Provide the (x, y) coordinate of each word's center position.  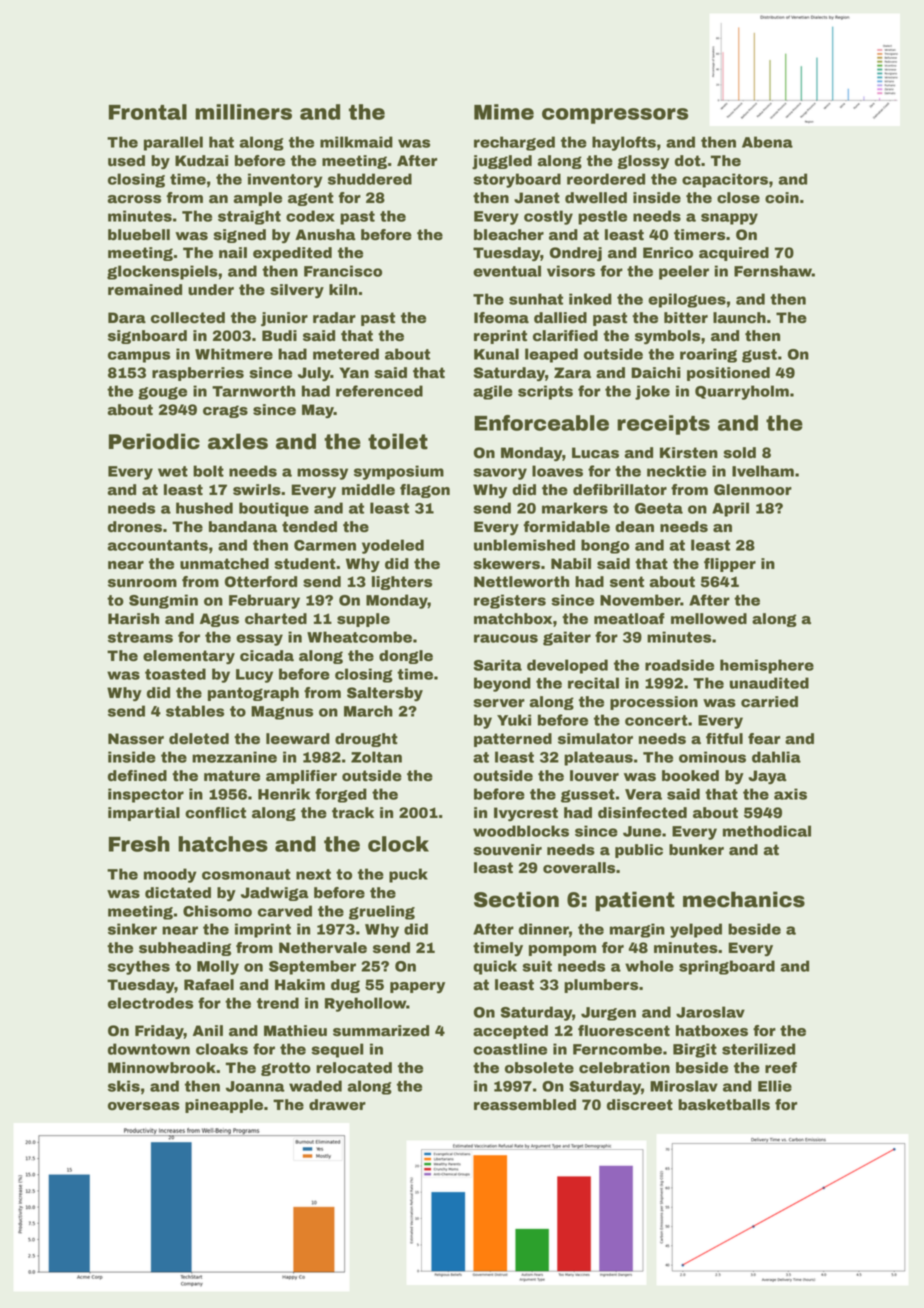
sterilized (758, 1049)
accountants (157, 545)
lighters (402, 583)
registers (510, 601)
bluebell (139, 235)
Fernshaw (773, 271)
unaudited (769, 683)
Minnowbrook (162, 1068)
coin (782, 198)
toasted (175, 674)
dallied (560, 318)
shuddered (370, 179)
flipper (730, 565)
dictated (178, 893)
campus (139, 357)
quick (495, 967)
